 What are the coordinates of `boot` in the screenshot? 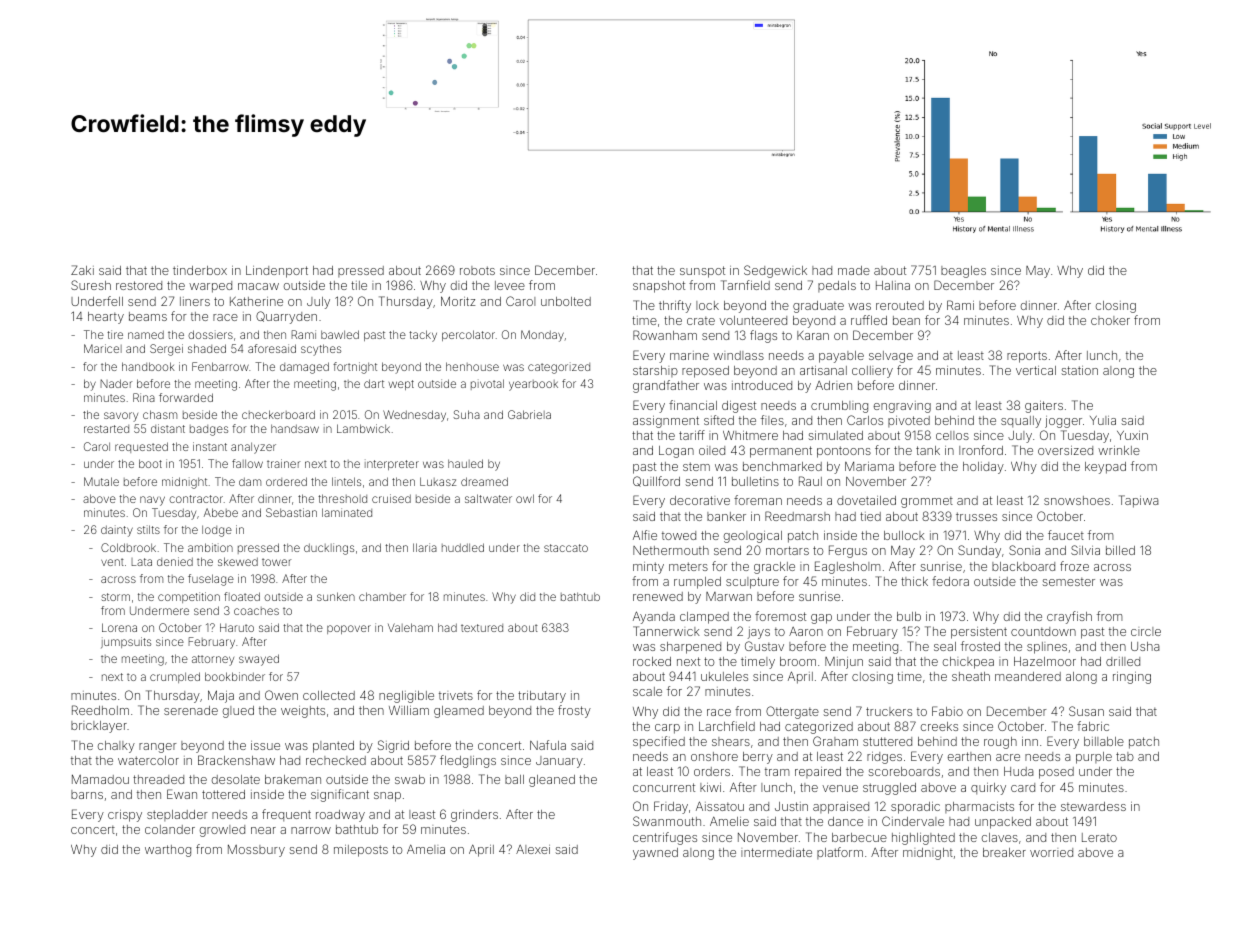 It's located at (150, 463).
